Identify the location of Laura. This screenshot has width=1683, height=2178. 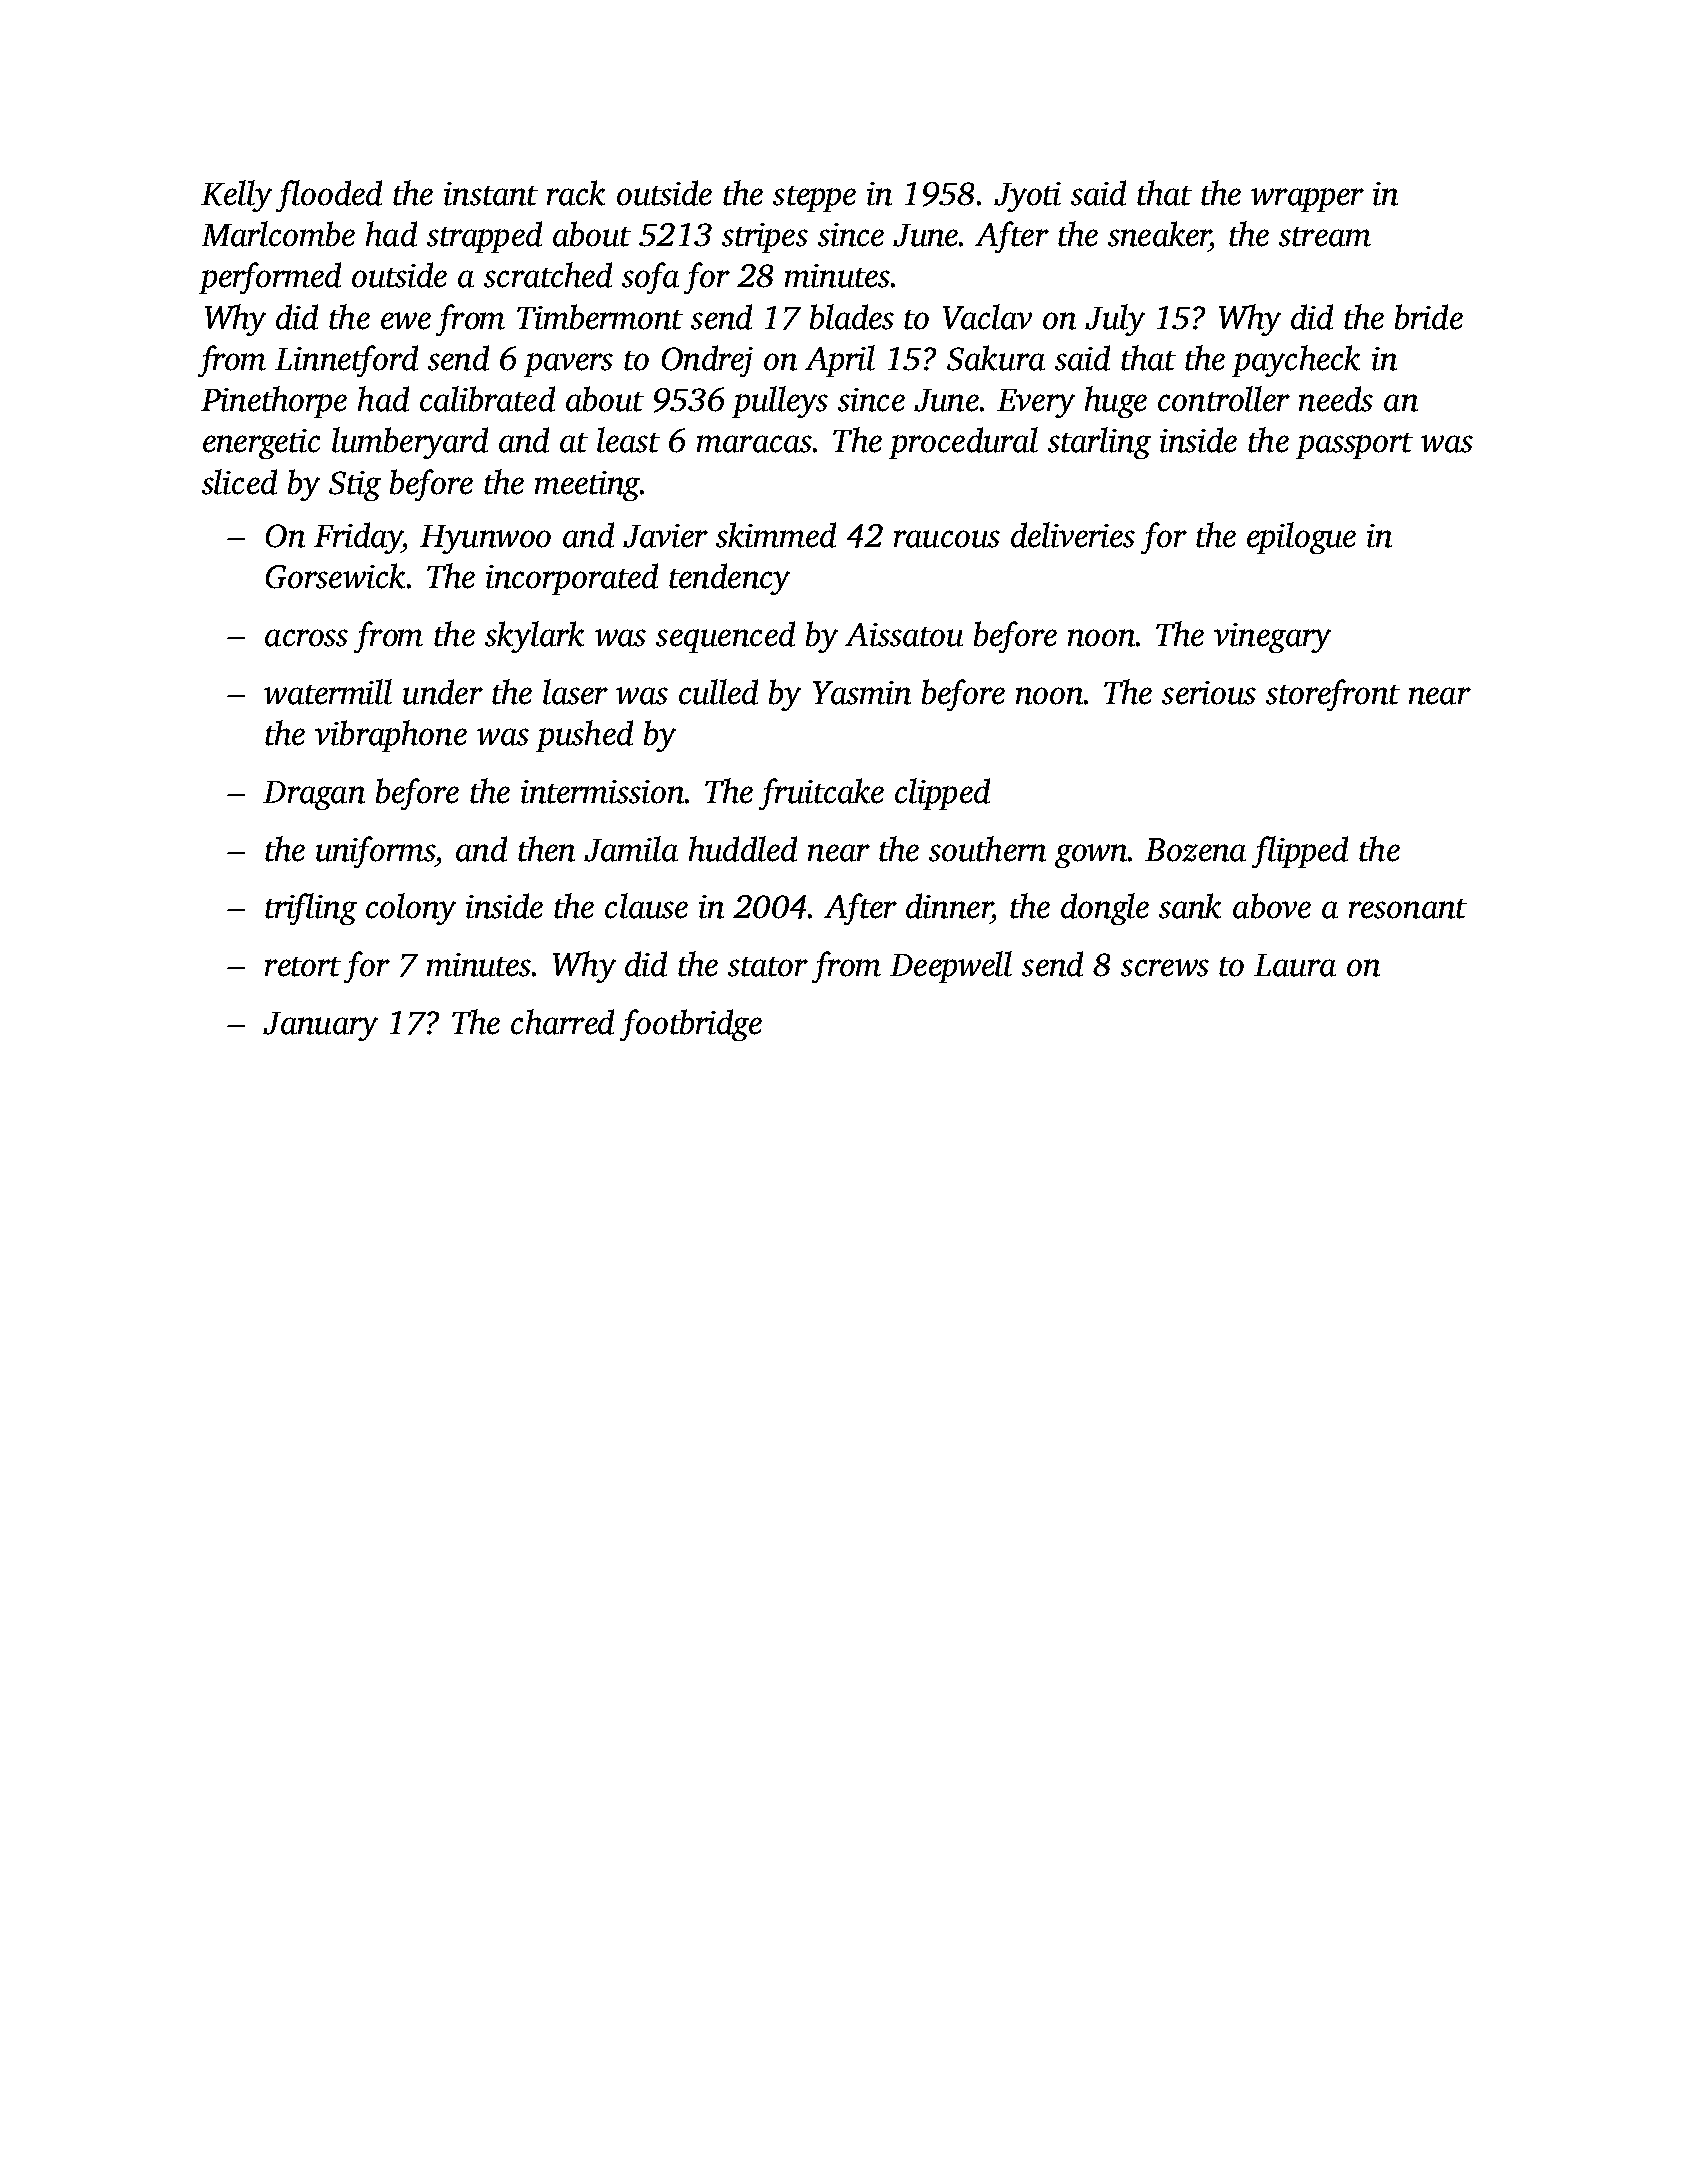
(1295, 965).
